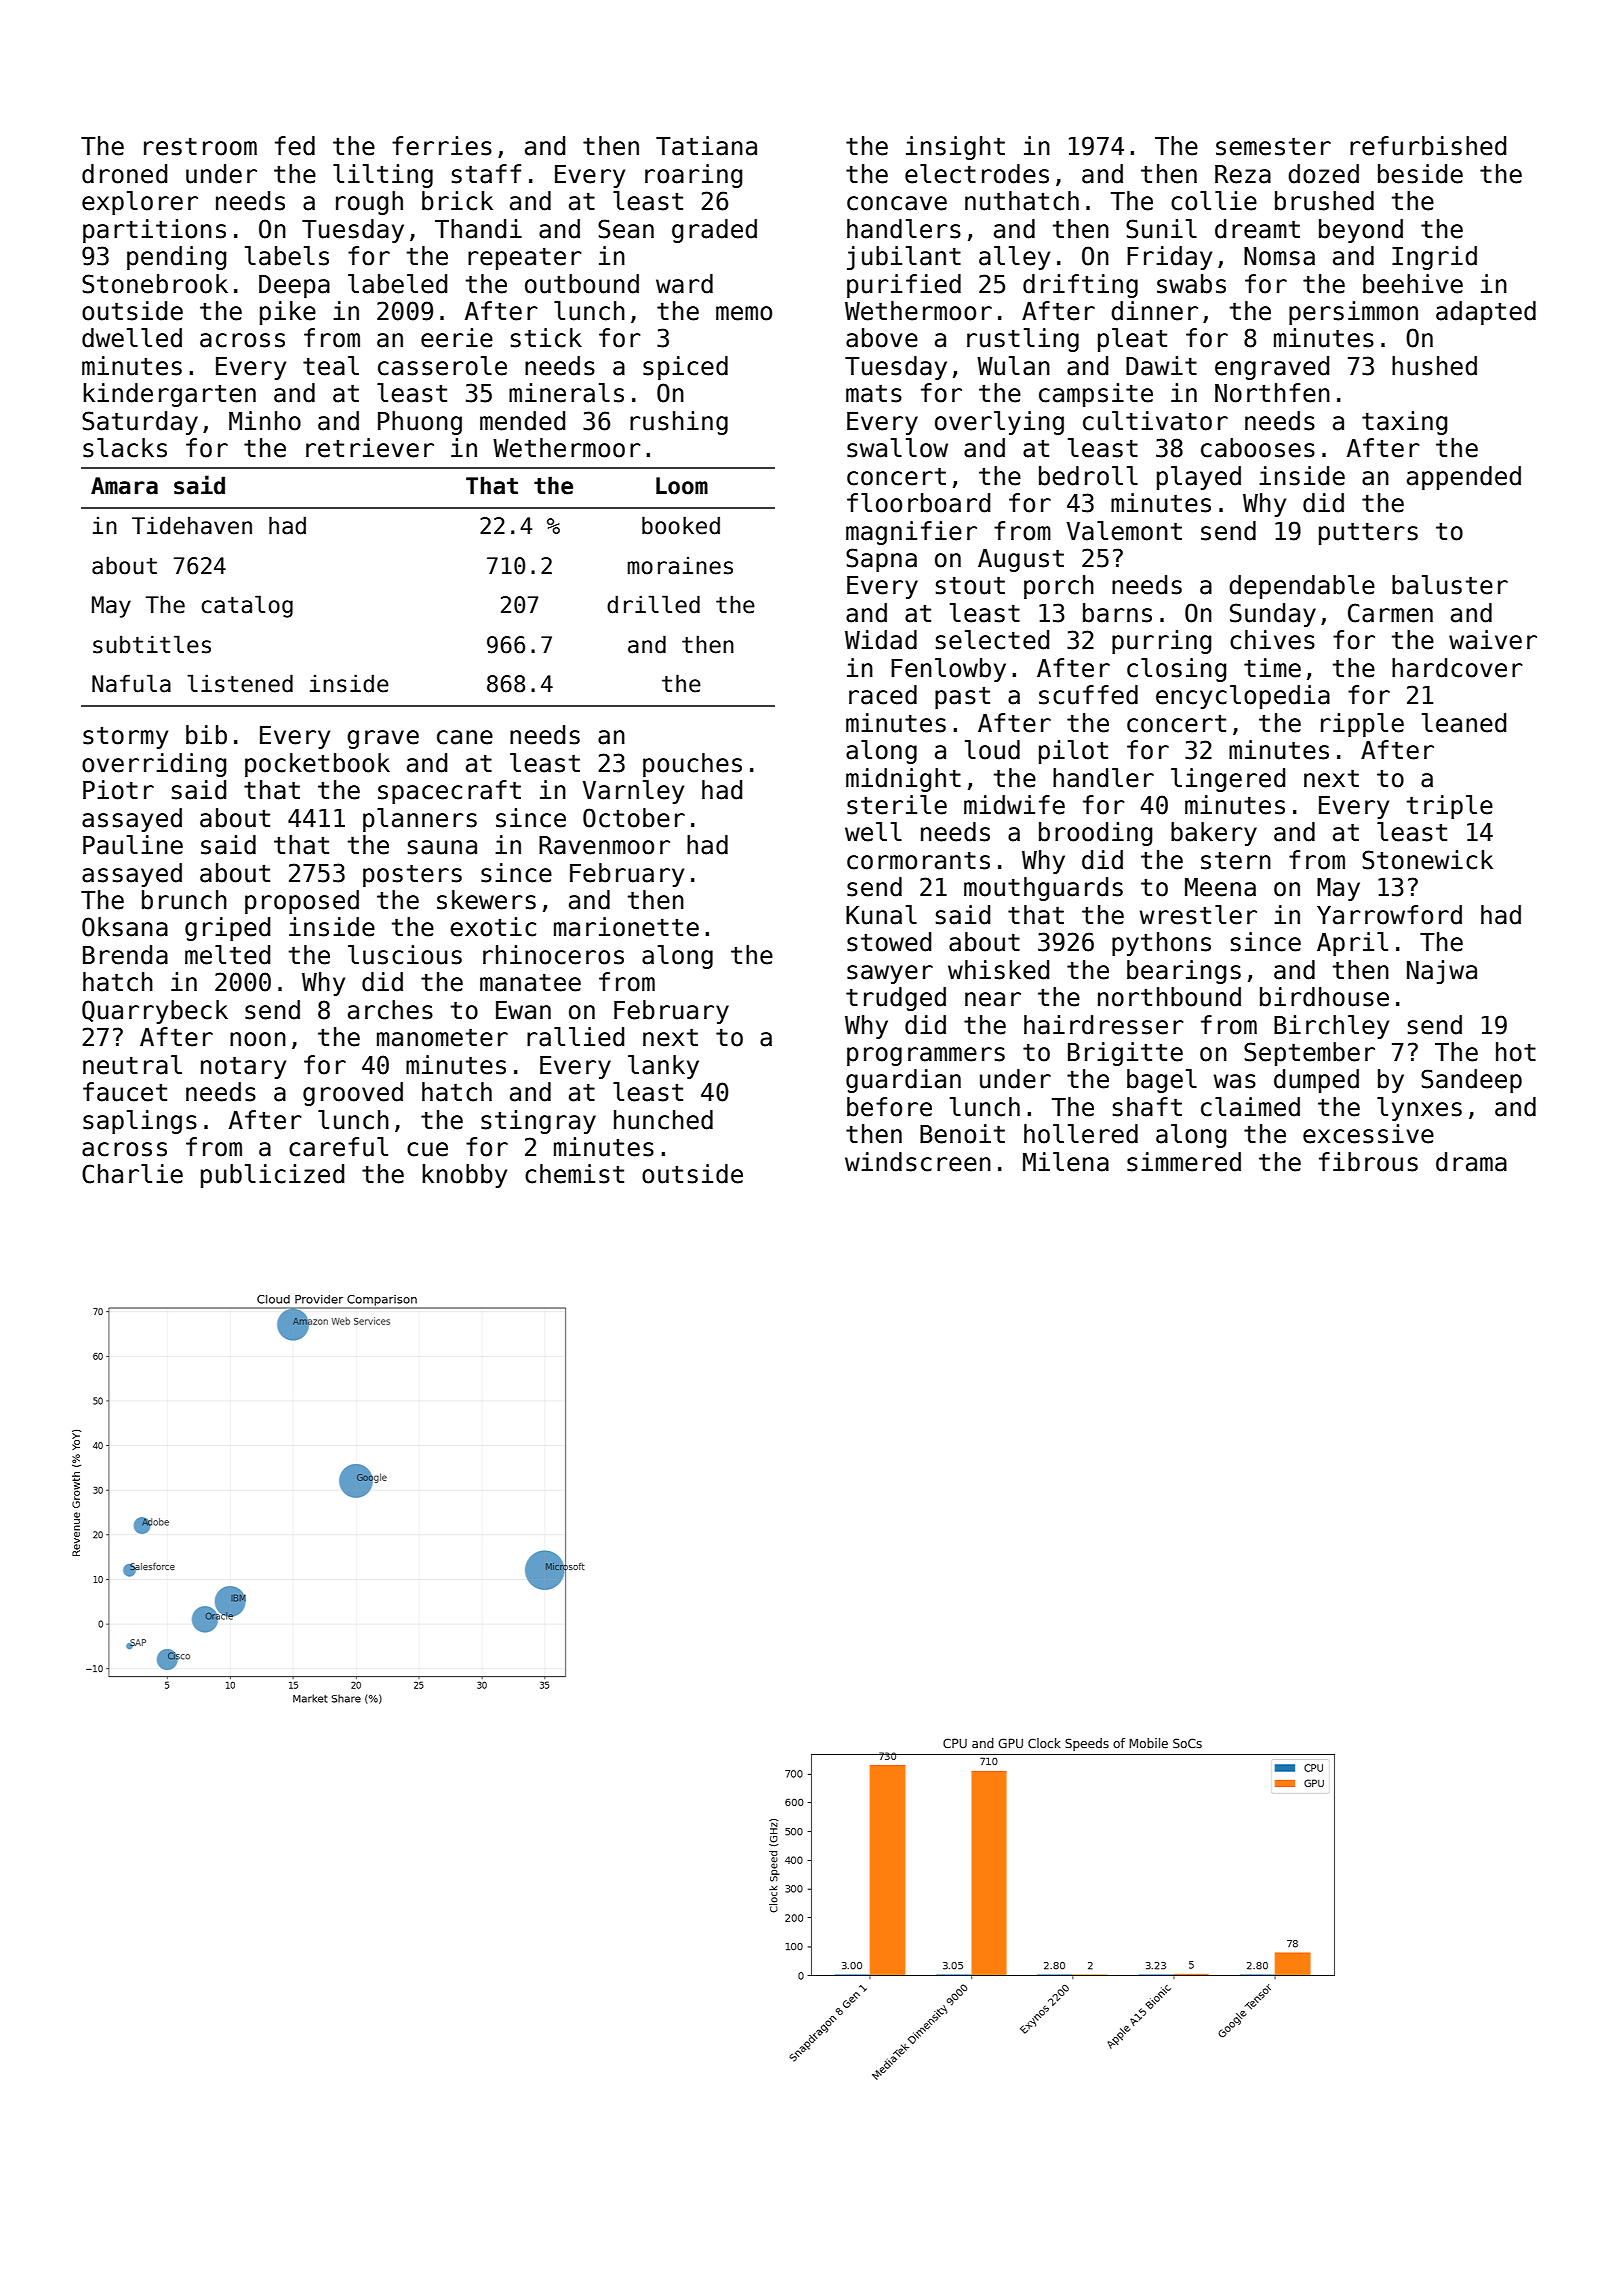 Image resolution: width=1620 pixels, height=2292 pixels. What do you see at coordinates (681, 525) in the document?
I see `booked` at bounding box center [681, 525].
